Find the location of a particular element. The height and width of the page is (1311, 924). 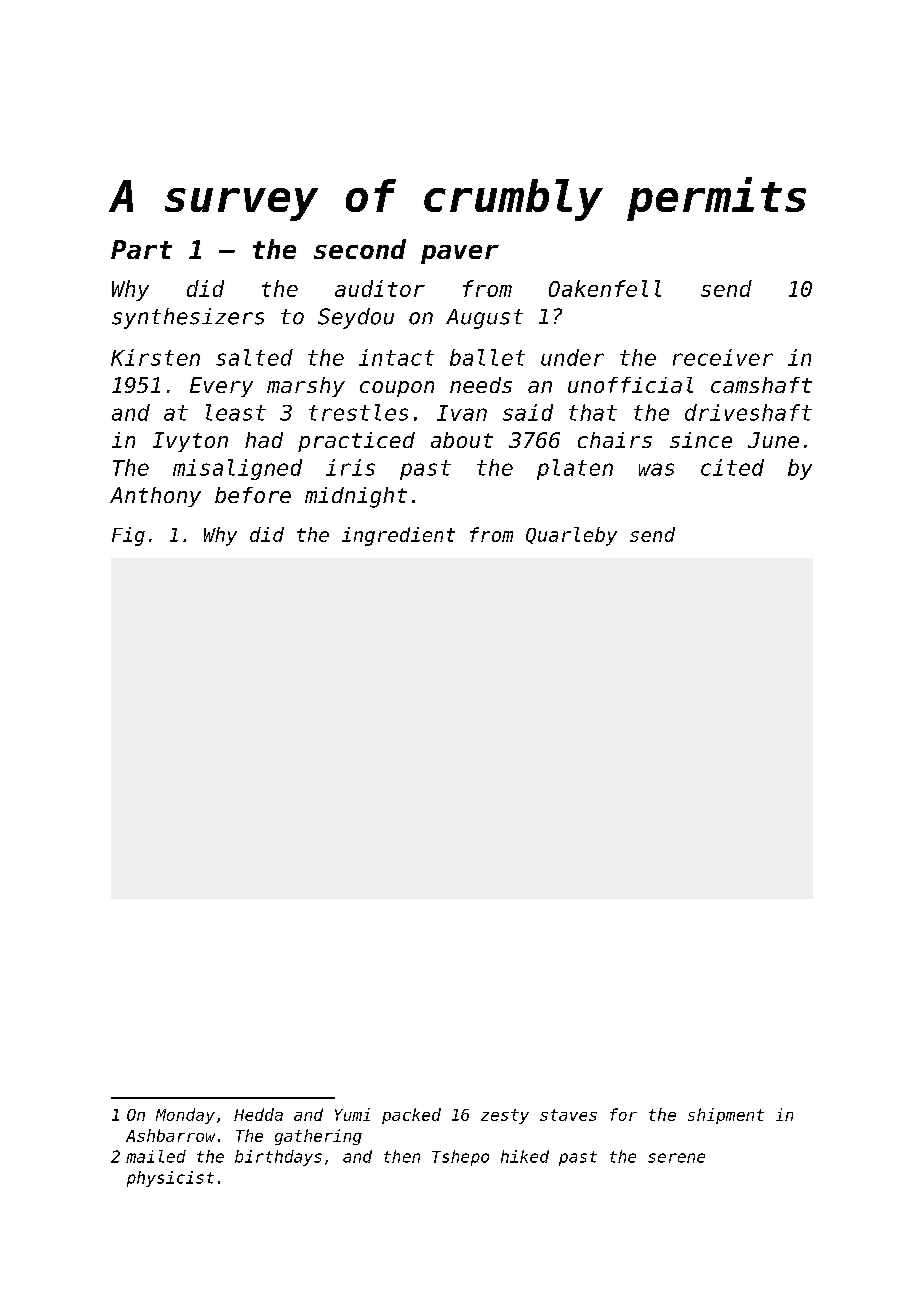

shipment is located at coordinates (726, 1116).
